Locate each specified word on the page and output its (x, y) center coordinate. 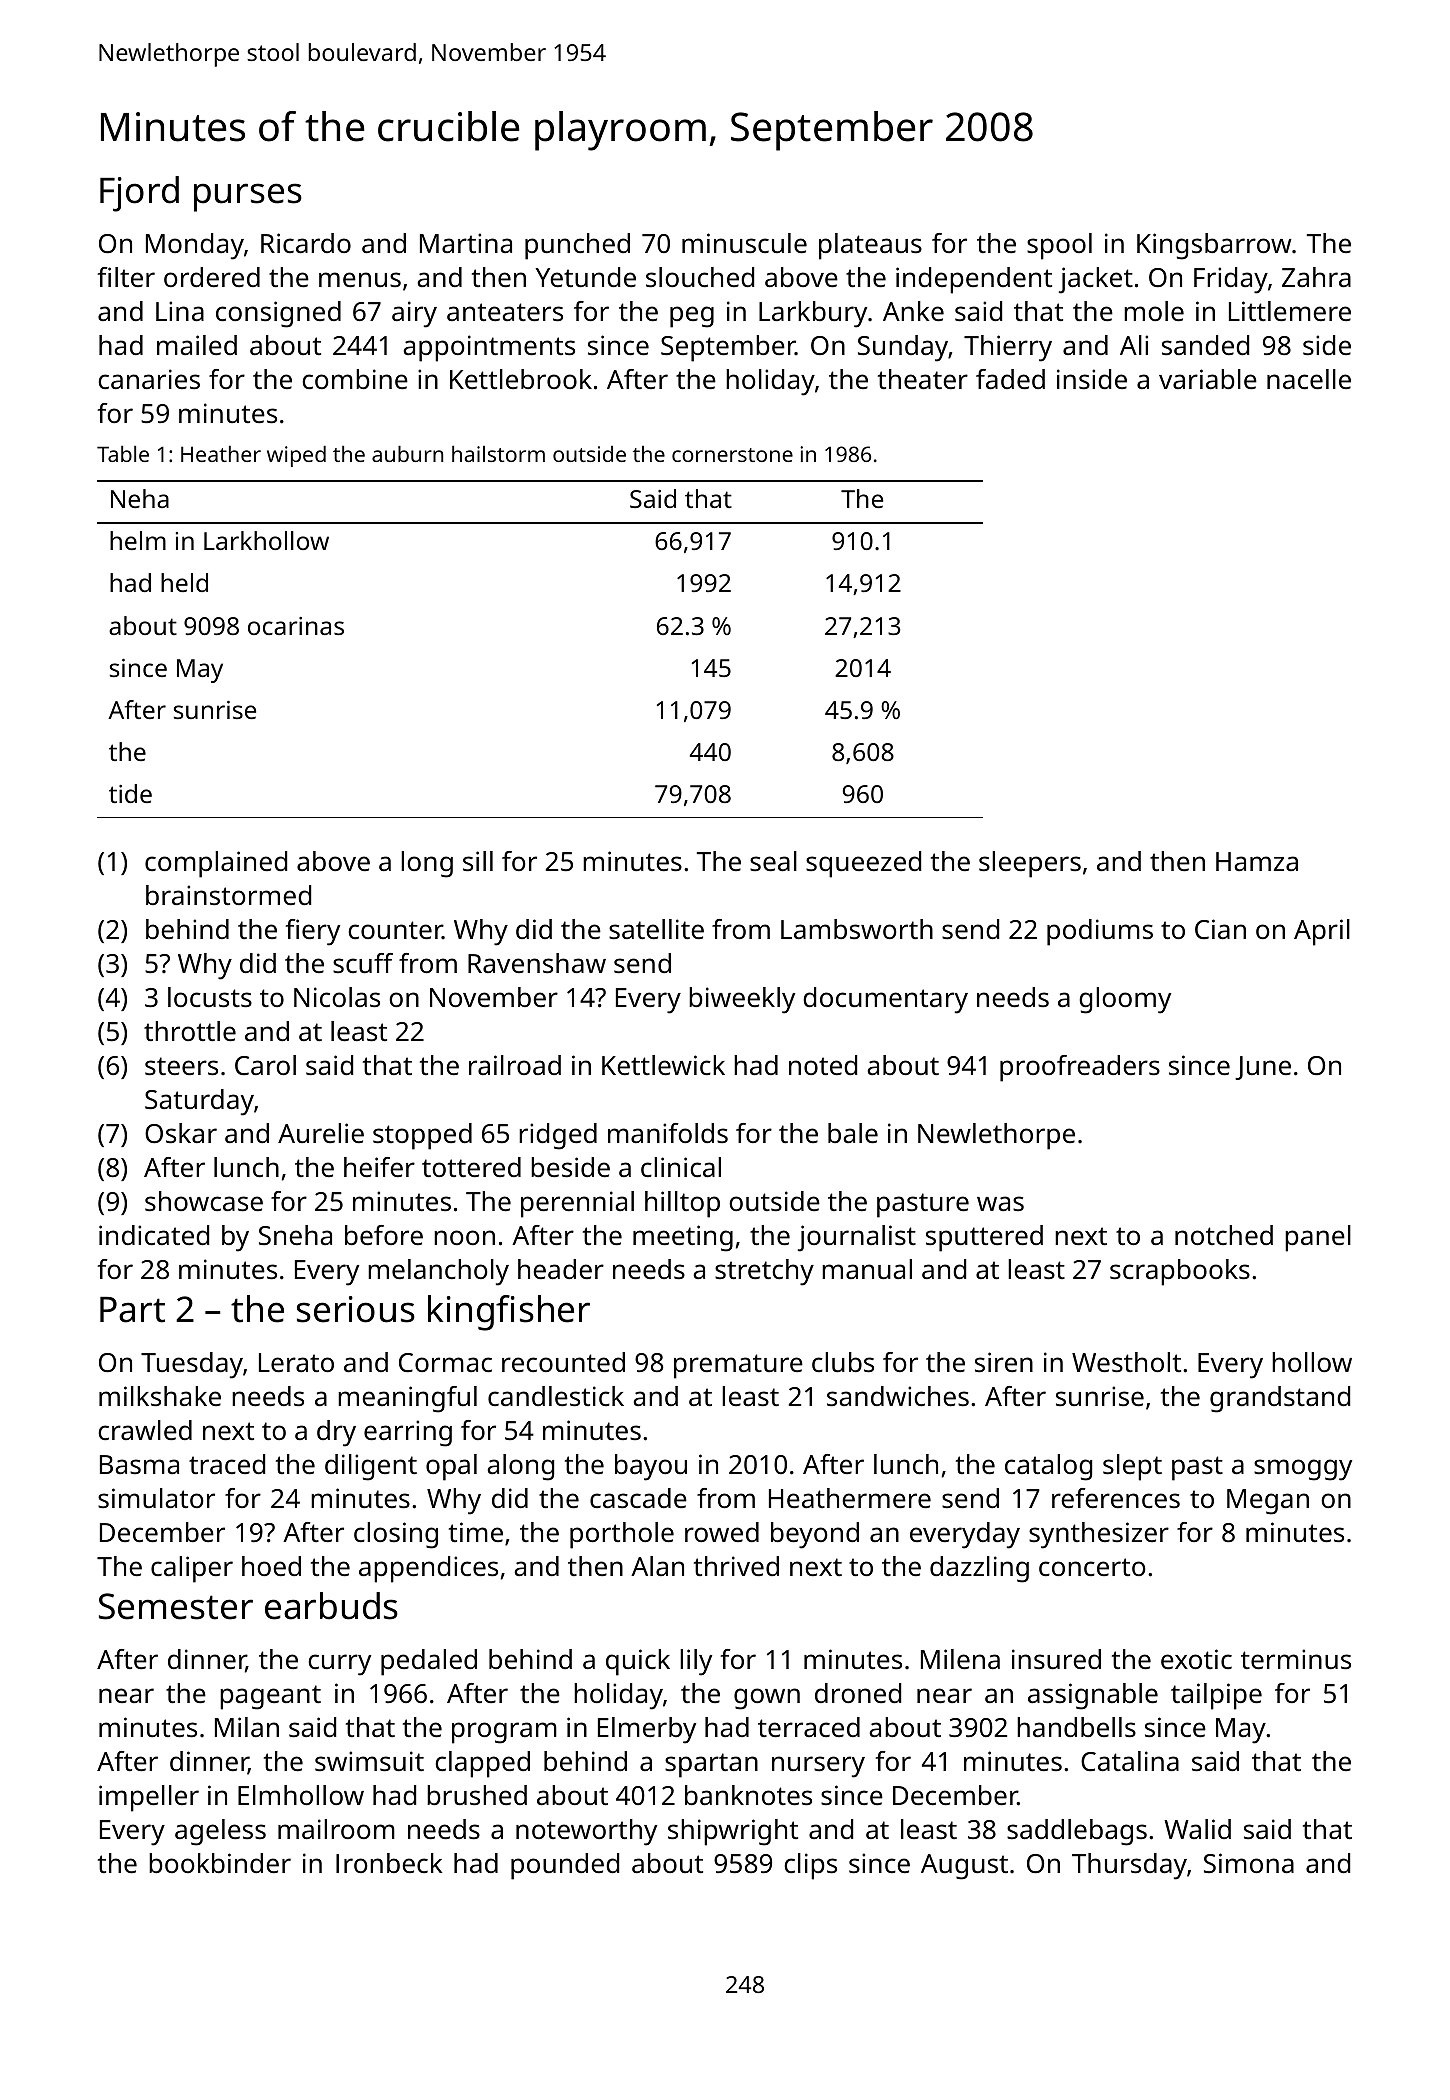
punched (577, 246)
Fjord (139, 194)
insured (1056, 1659)
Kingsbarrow (1214, 246)
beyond (815, 1535)
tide (130, 793)
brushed (477, 1795)
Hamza (1257, 861)
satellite (656, 929)
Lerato (296, 1363)
